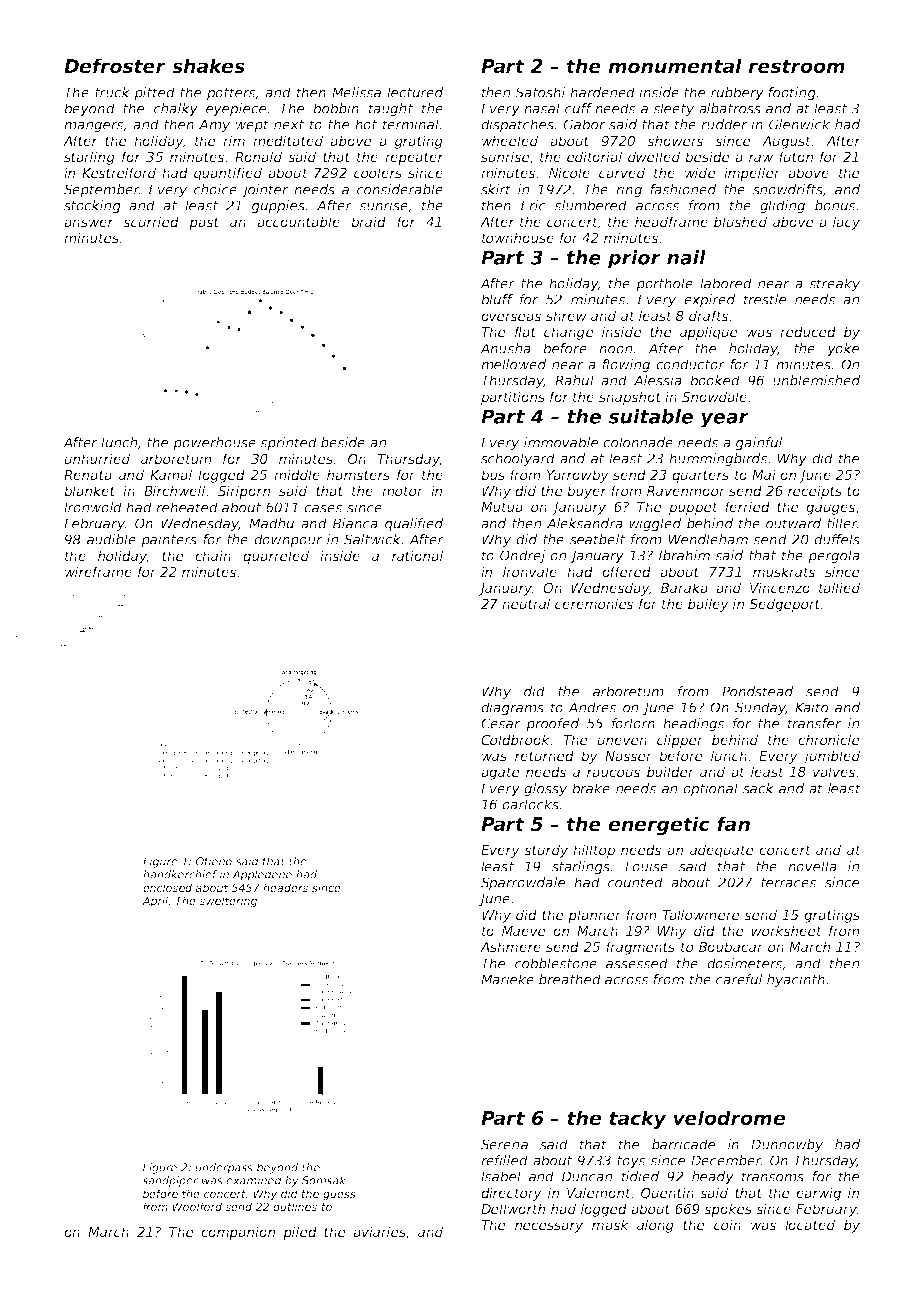 This screenshot has width=924, height=1308. What do you see at coordinates (507, 979) in the screenshot?
I see `Marieke` at bounding box center [507, 979].
